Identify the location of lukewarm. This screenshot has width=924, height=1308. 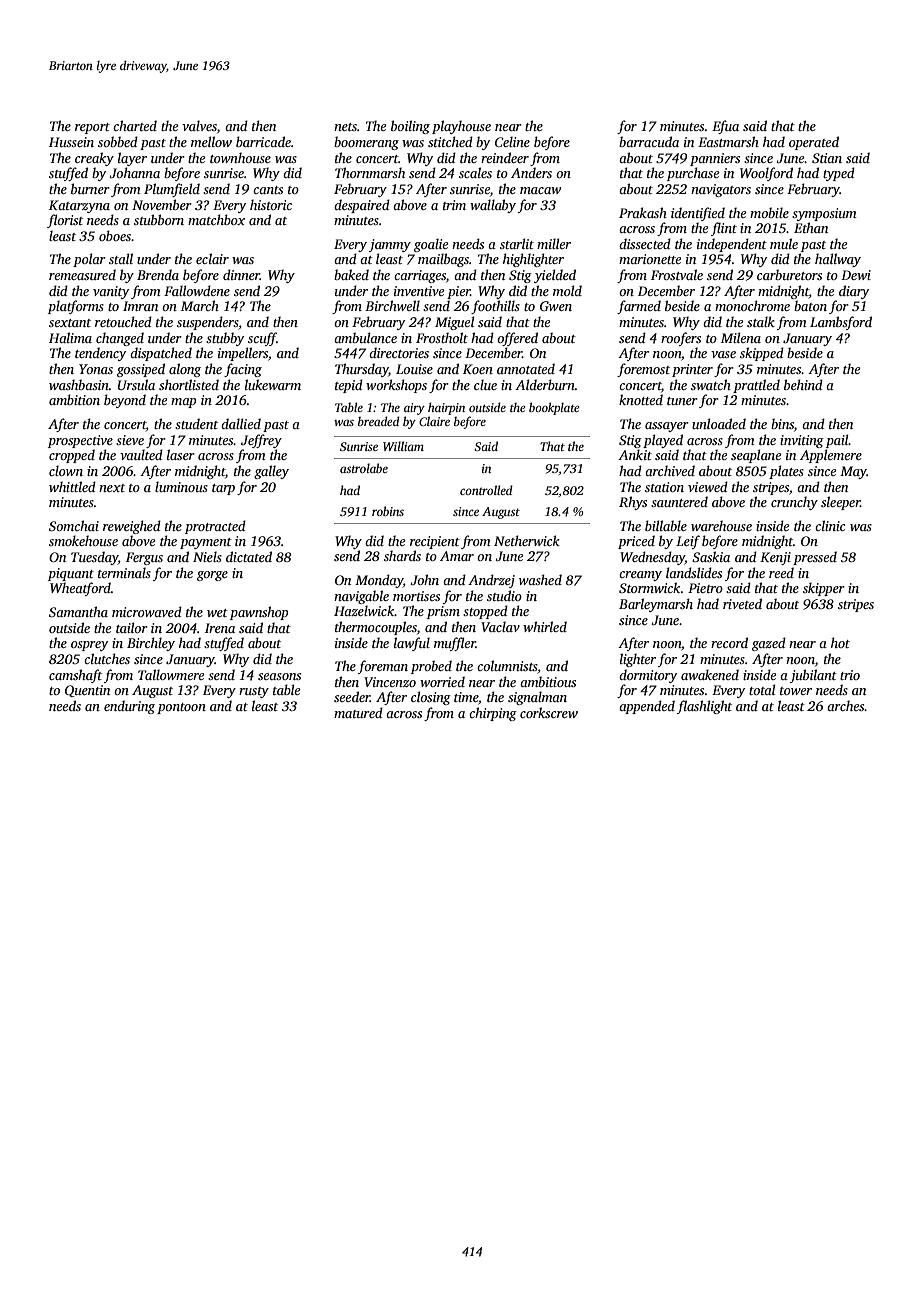
(273, 384).
